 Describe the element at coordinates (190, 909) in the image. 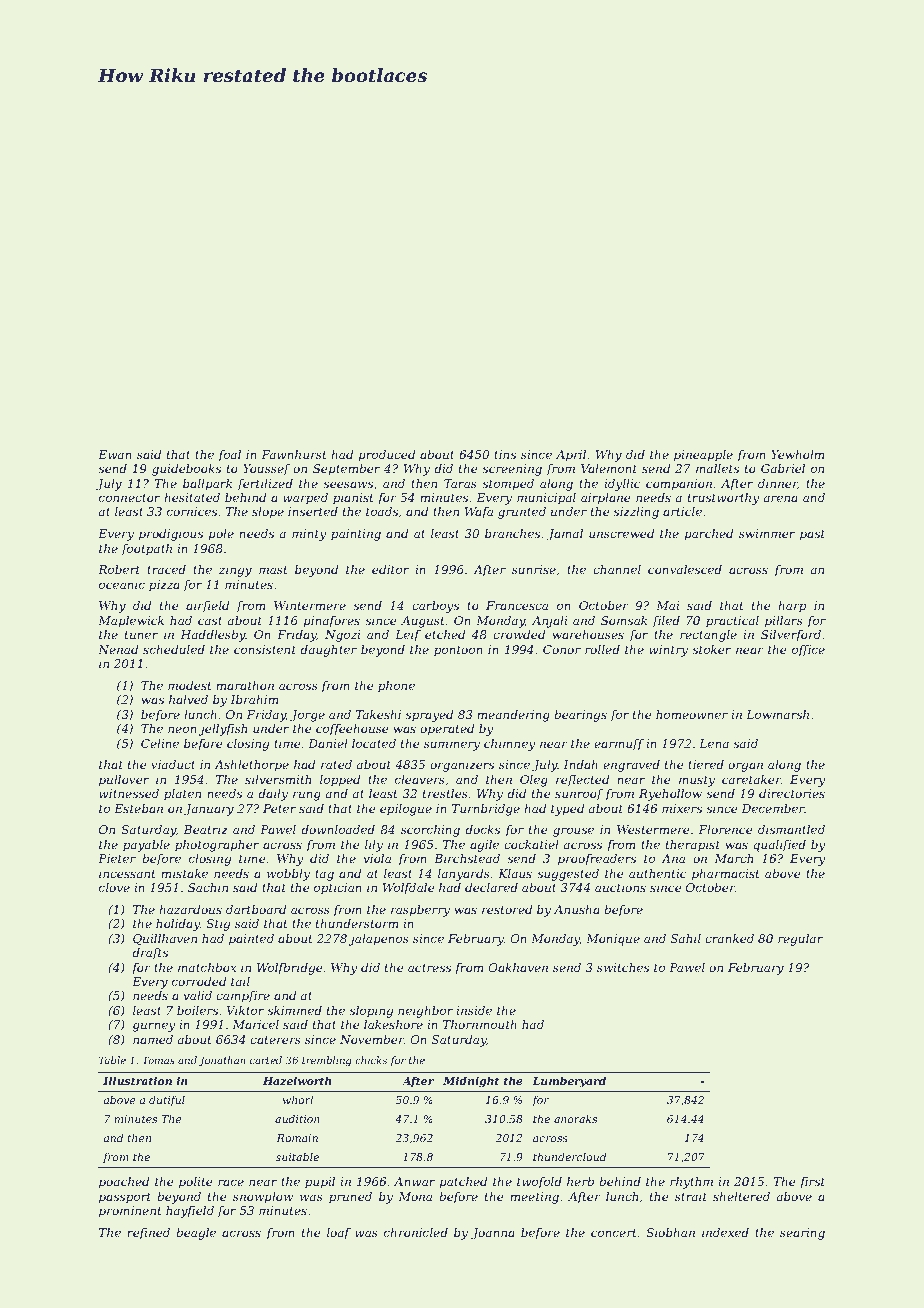

I see `hazardous` at that location.
